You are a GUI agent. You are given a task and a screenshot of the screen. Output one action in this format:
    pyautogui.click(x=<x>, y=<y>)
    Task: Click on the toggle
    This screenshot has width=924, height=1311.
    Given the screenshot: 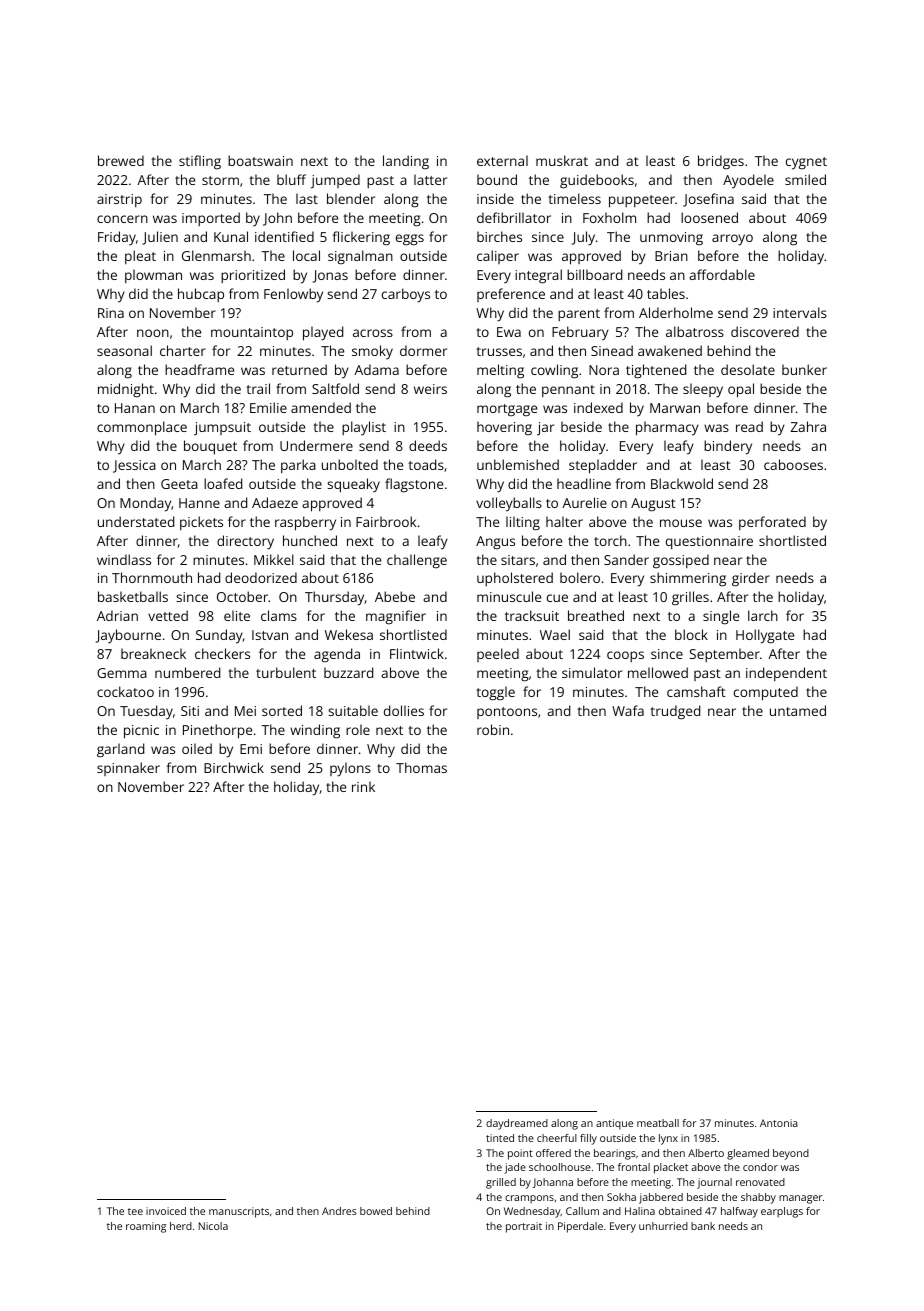 What is the action you would take?
    pyautogui.click(x=495, y=693)
